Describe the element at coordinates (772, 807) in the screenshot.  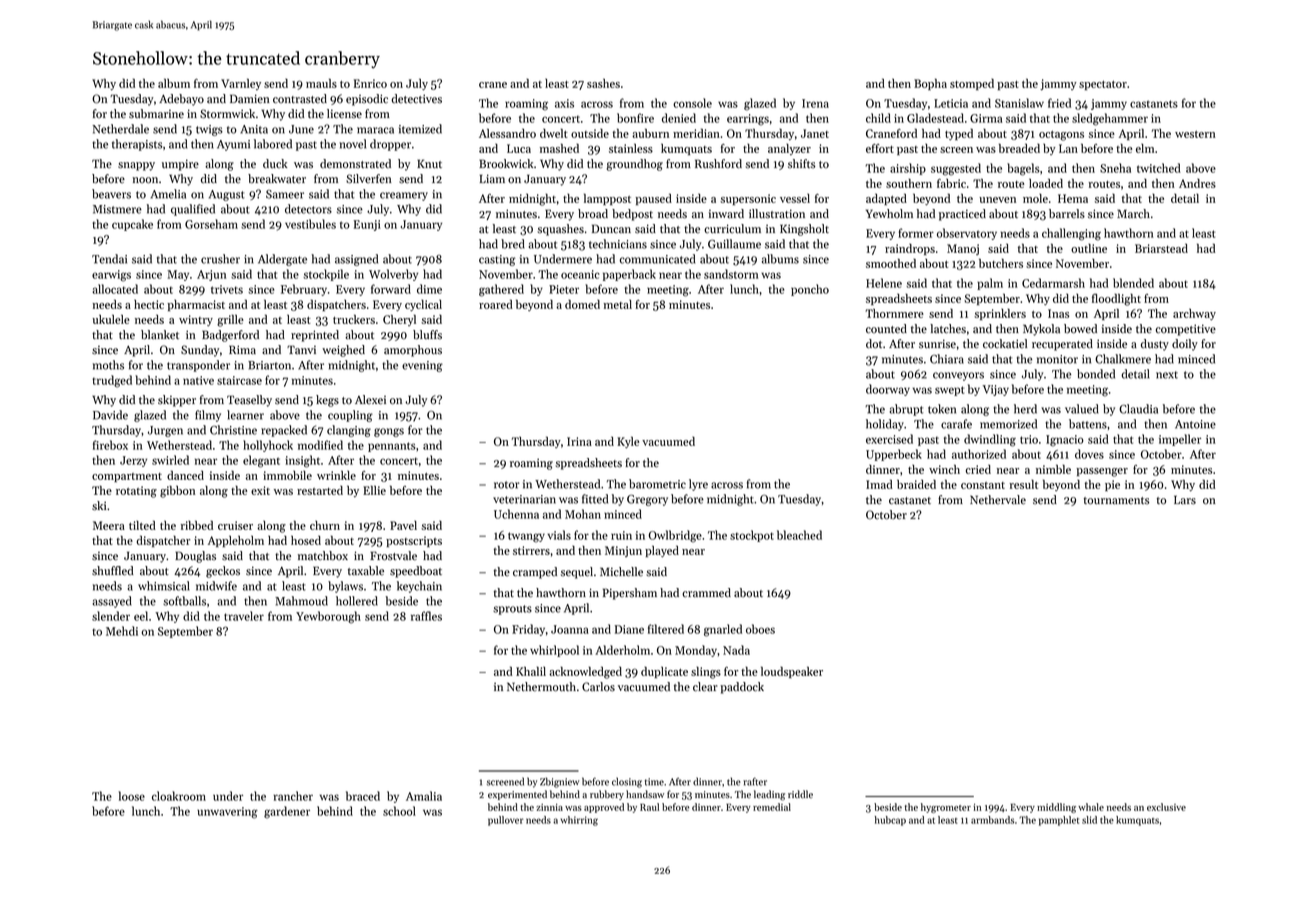
I see `remedial` at that location.
